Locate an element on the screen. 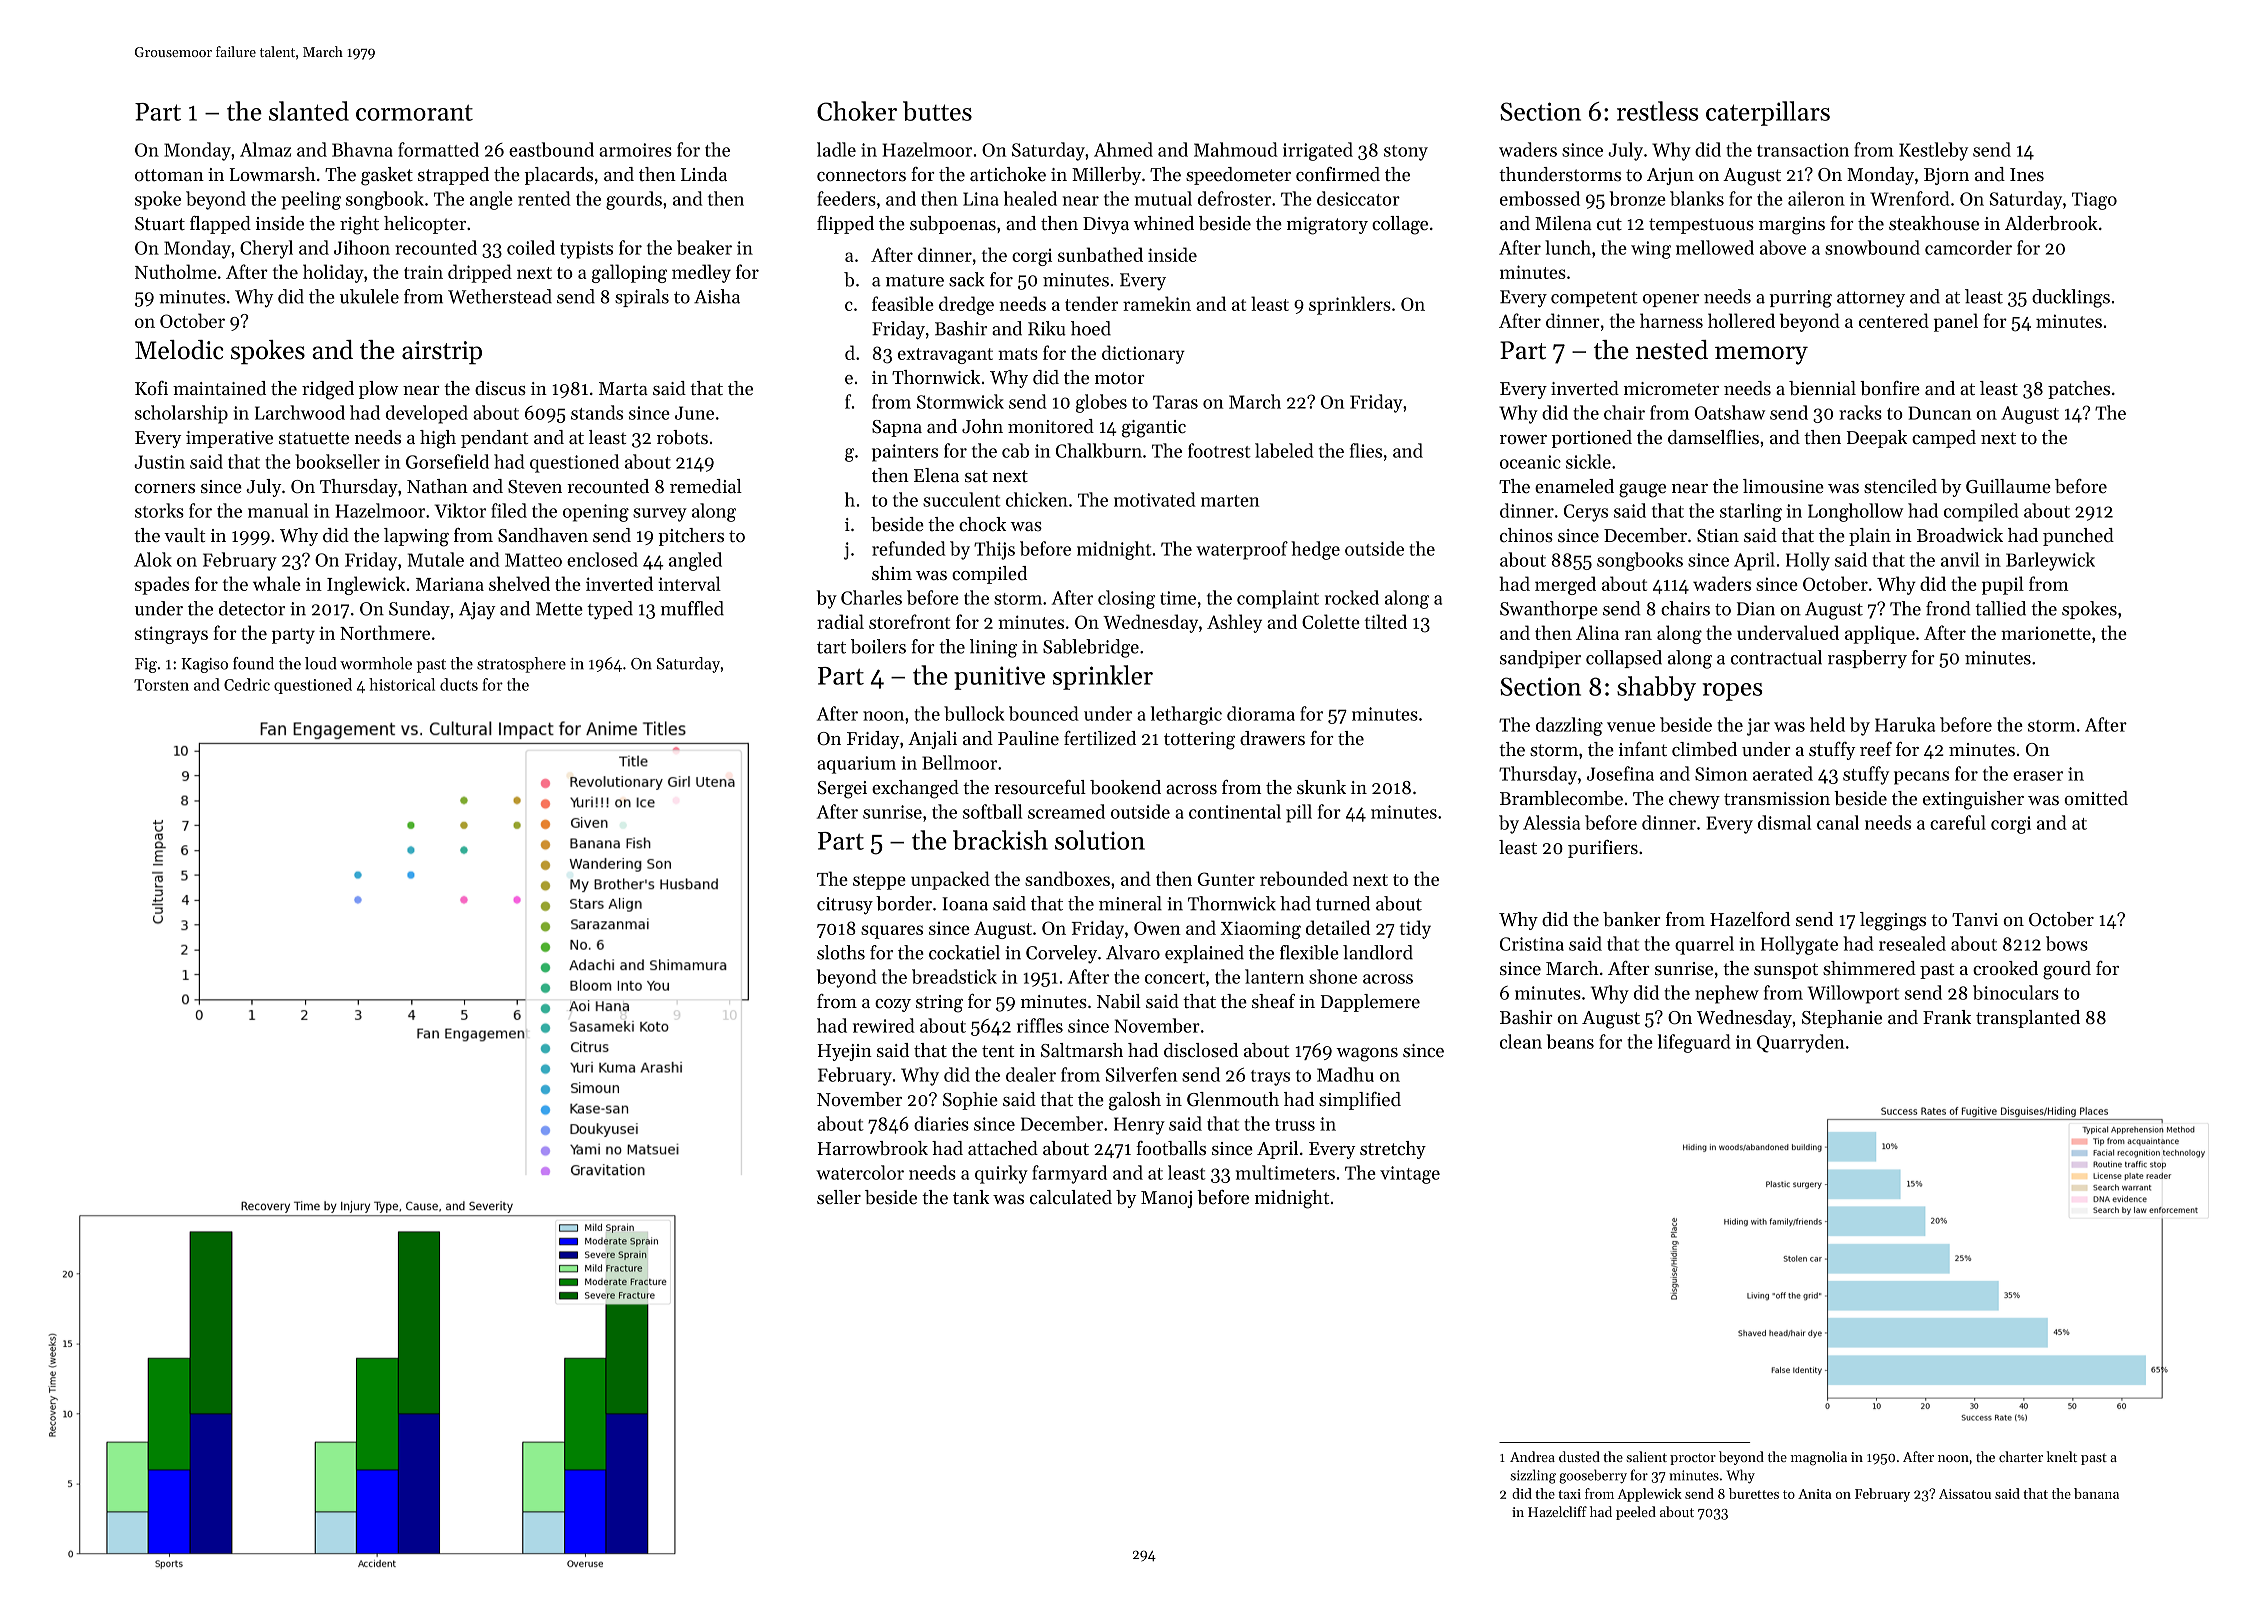 The height and width of the screenshot is (1601, 2264). punitive is located at coordinates (999, 678).
